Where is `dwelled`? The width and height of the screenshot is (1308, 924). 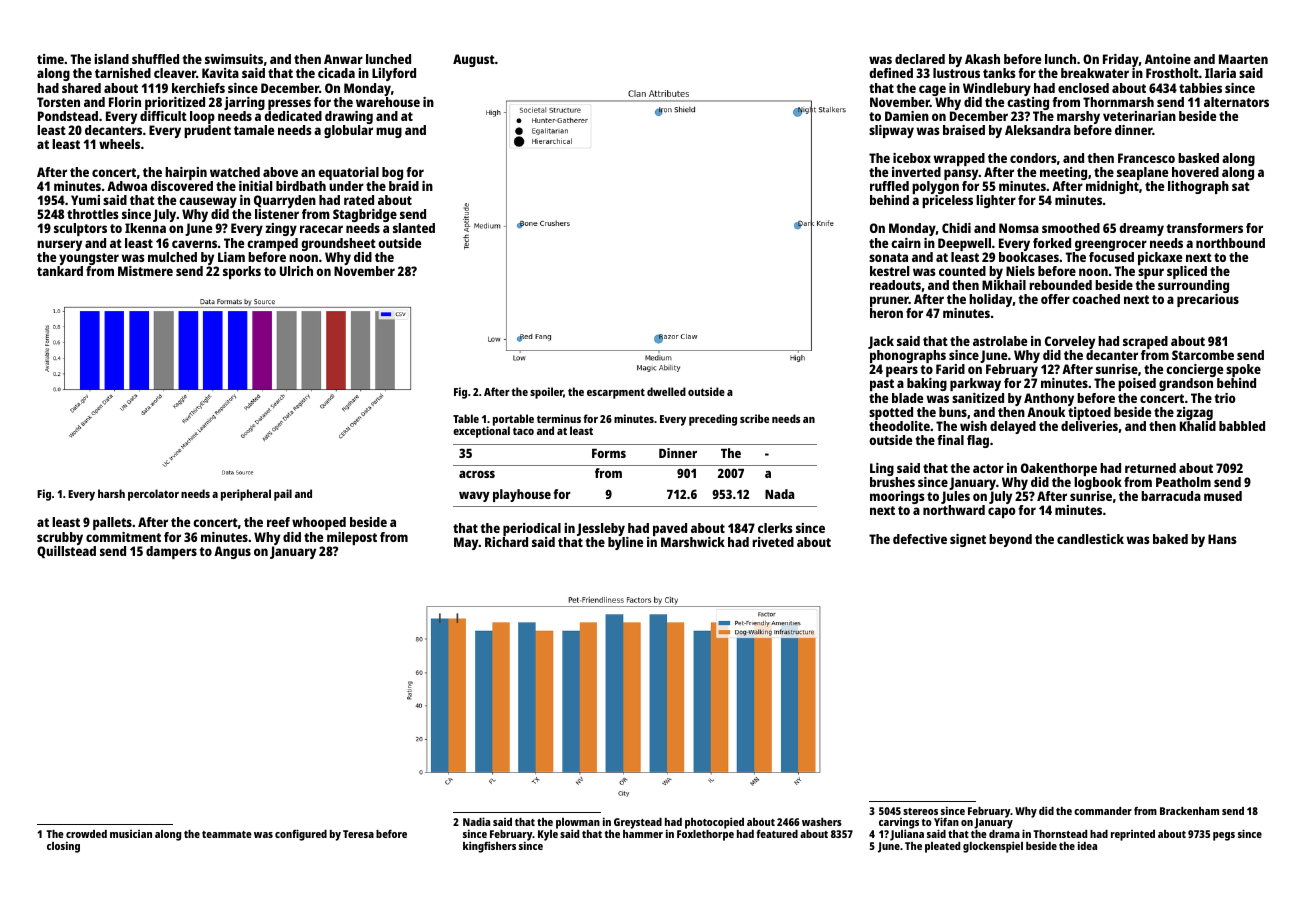
dwelled is located at coordinates (666, 391).
